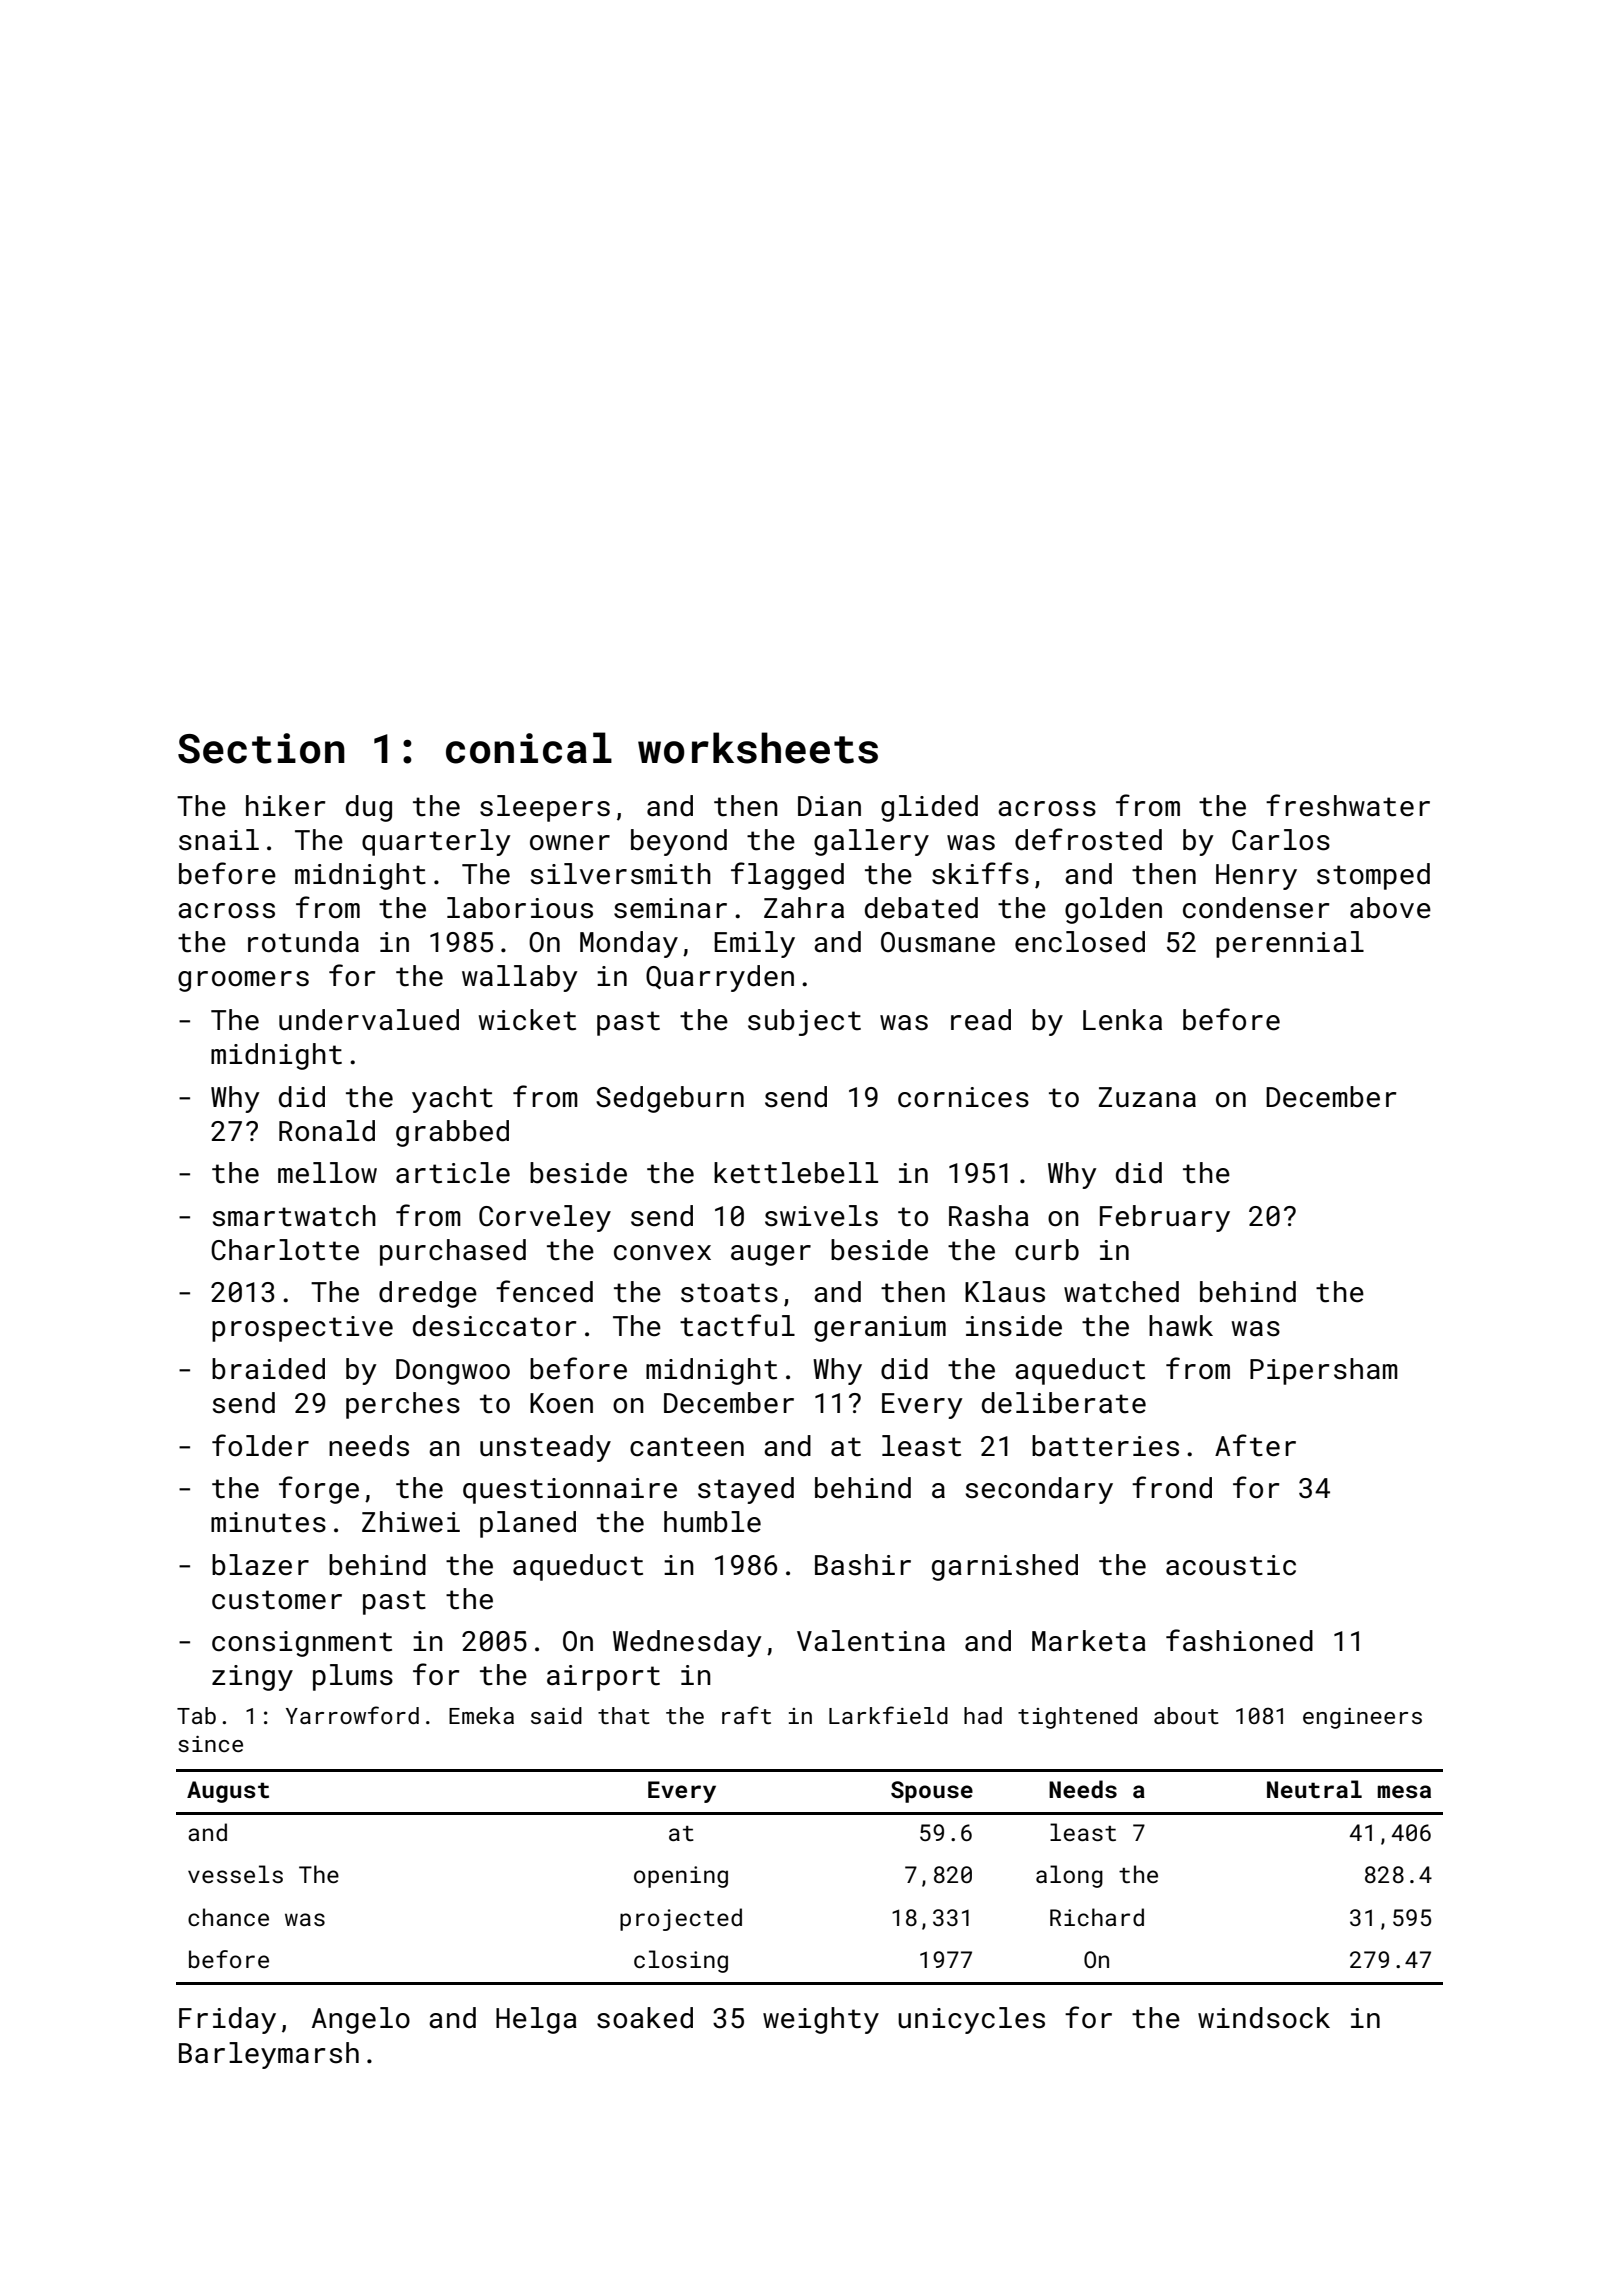  I want to click on Barleymarsh, so click(269, 2055).
